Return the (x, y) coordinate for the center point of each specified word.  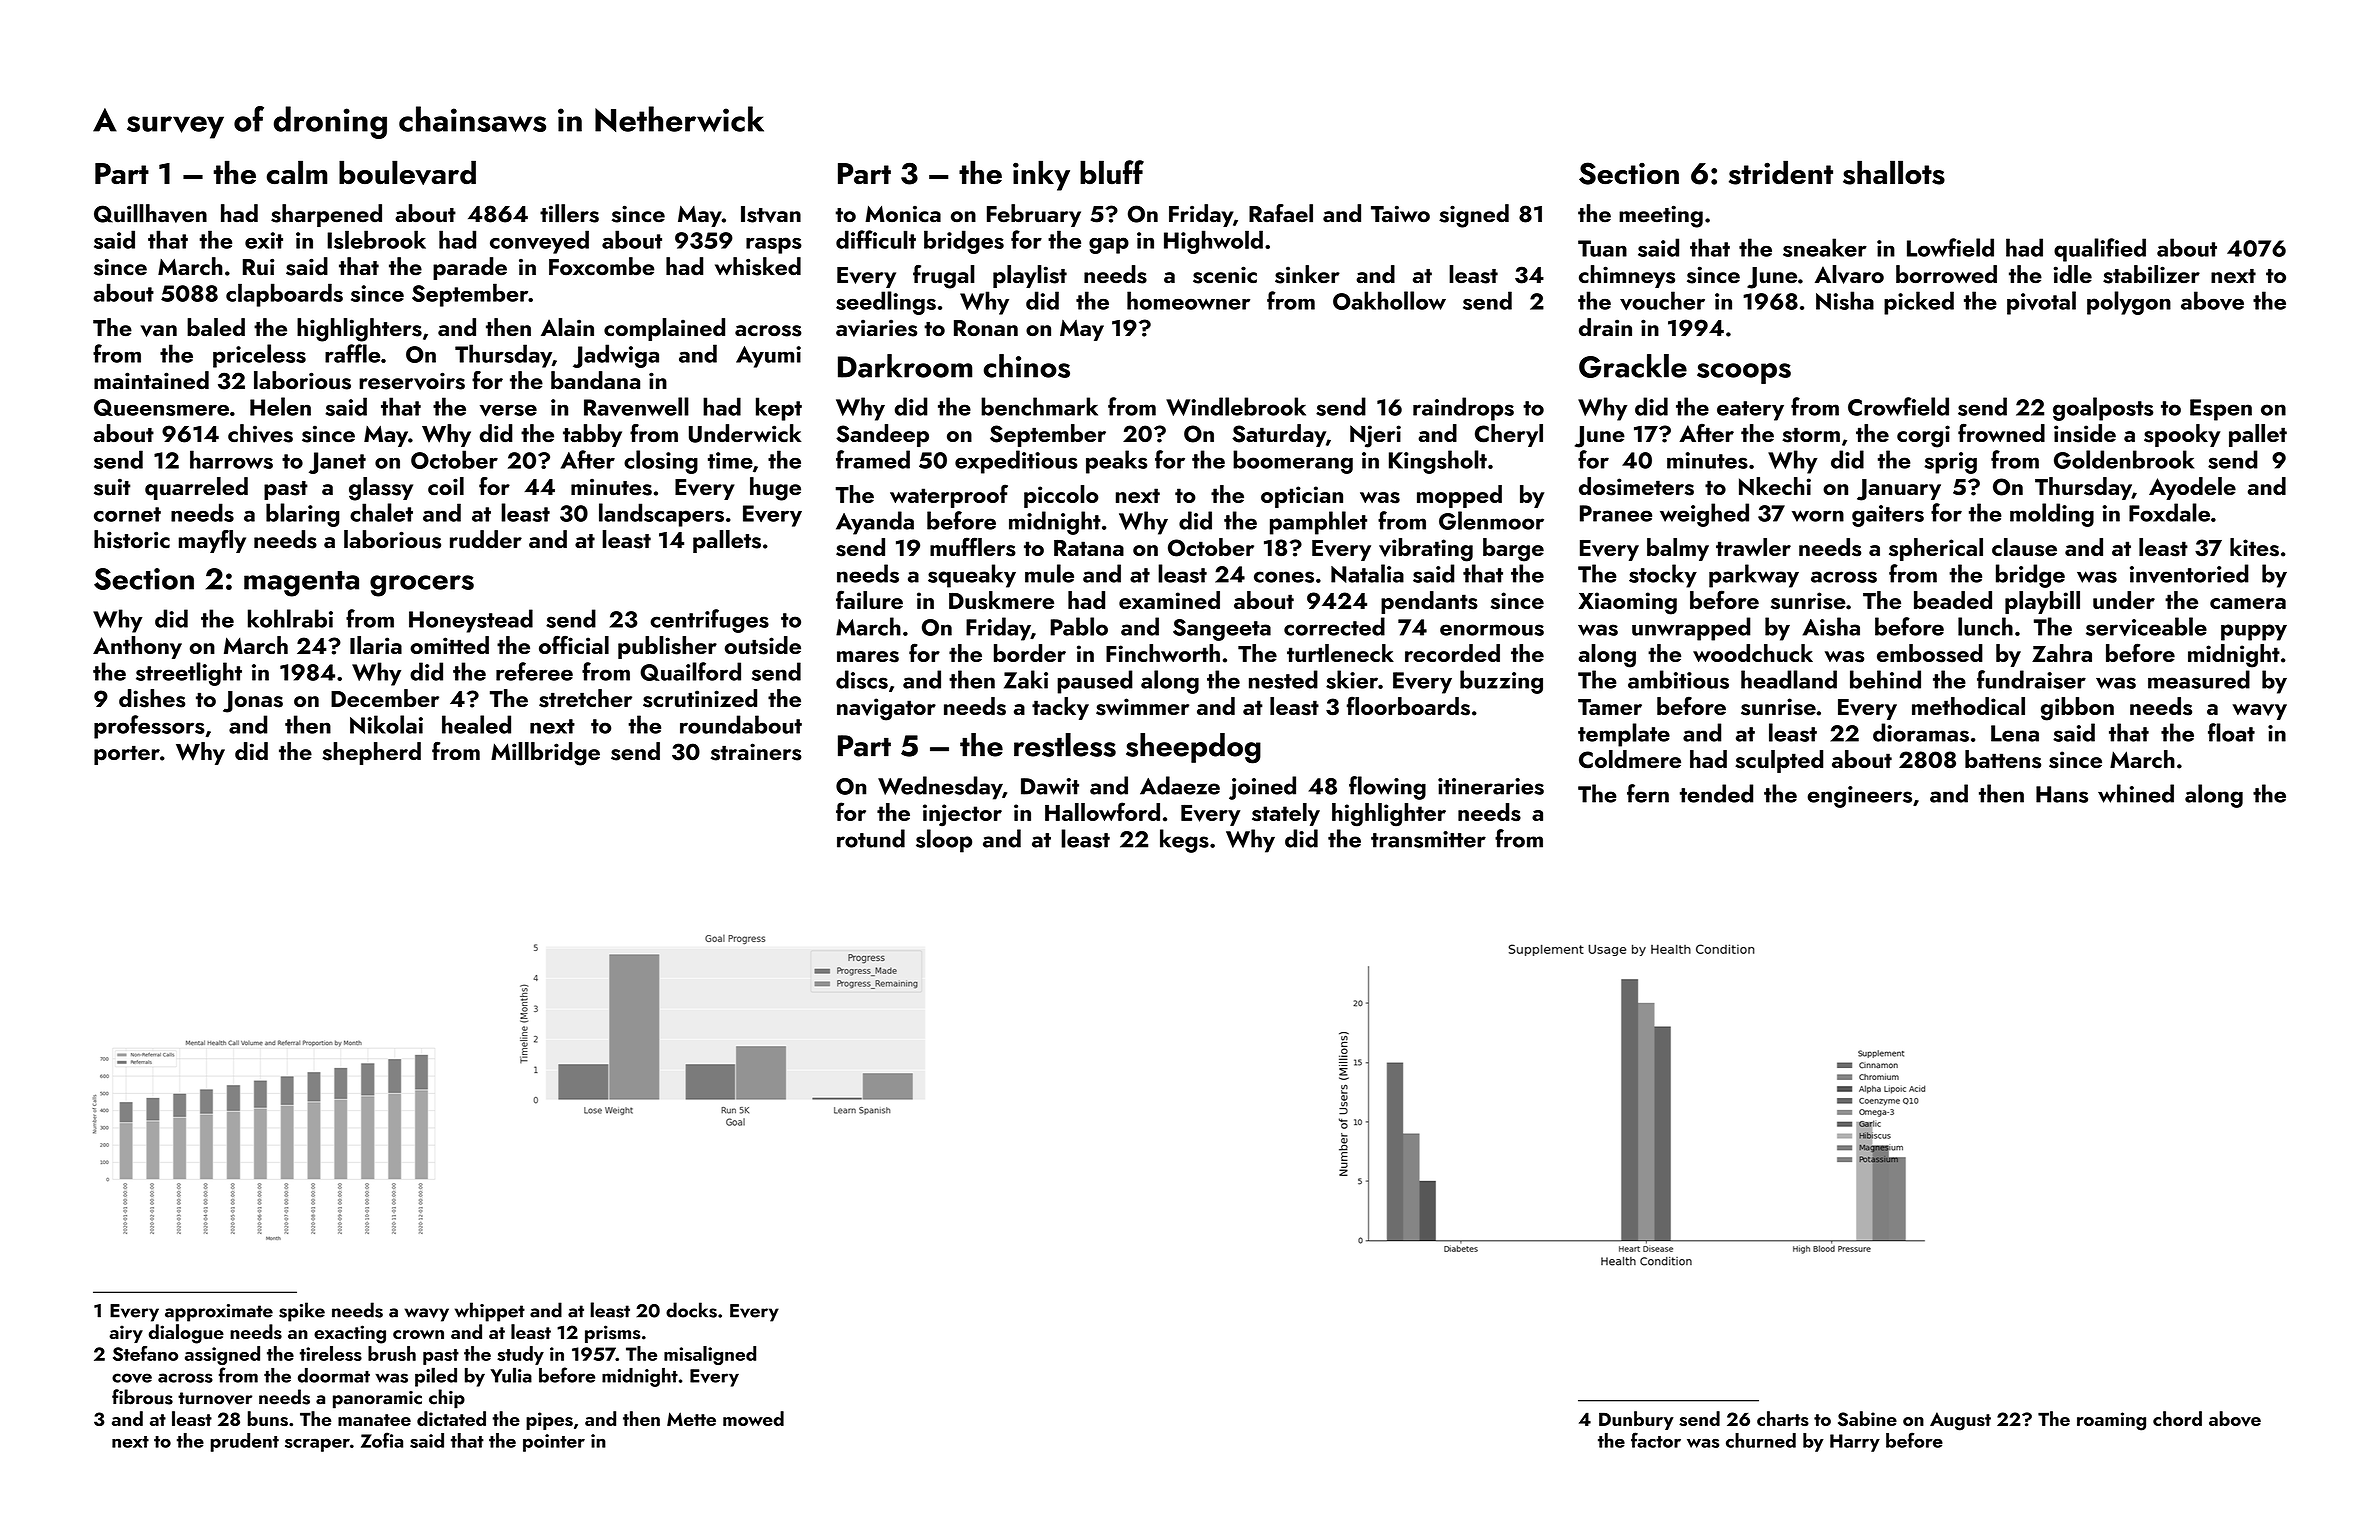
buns (268, 1418)
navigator (886, 709)
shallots (1894, 172)
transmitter (1428, 839)
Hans (2062, 794)
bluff (1112, 172)
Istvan (771, 214)
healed (476, 724)
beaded (1953, 600)
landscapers (661, 515)
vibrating (1426, 550)
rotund (871, 838)
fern (1648, 793)
